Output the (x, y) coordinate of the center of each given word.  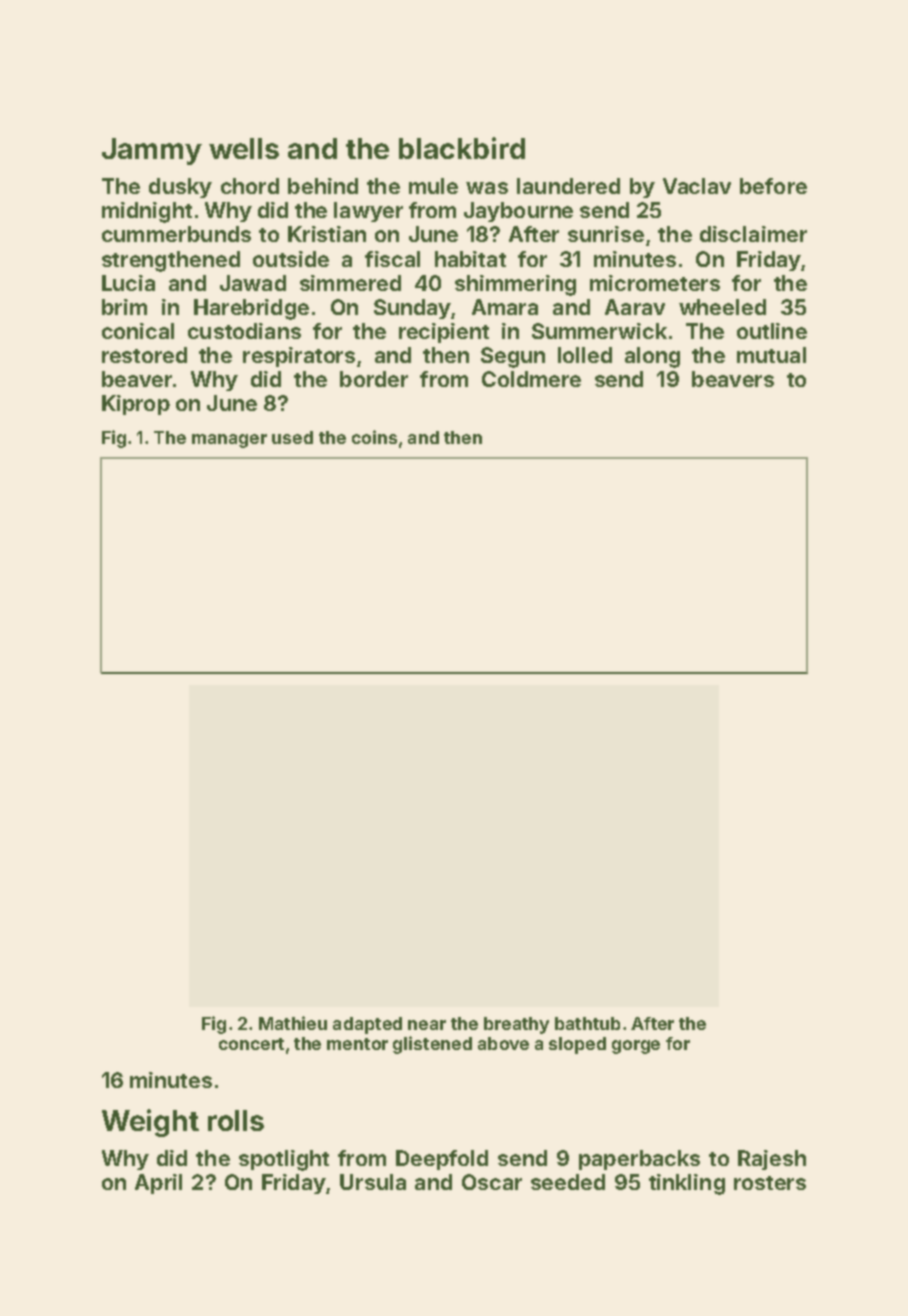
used (292, 437)
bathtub (587, 1023)
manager (229, 441)
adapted (367, 1025)
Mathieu (293, 1023)
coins (374, 437)
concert (251, 1044)
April (158, 1184)
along (652, 357)
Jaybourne (518, 212)
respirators (299, 357)
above (503, 1043)
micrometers (655, 283)
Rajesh (772, 1160)
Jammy (152, 151)
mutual (771, 355)
